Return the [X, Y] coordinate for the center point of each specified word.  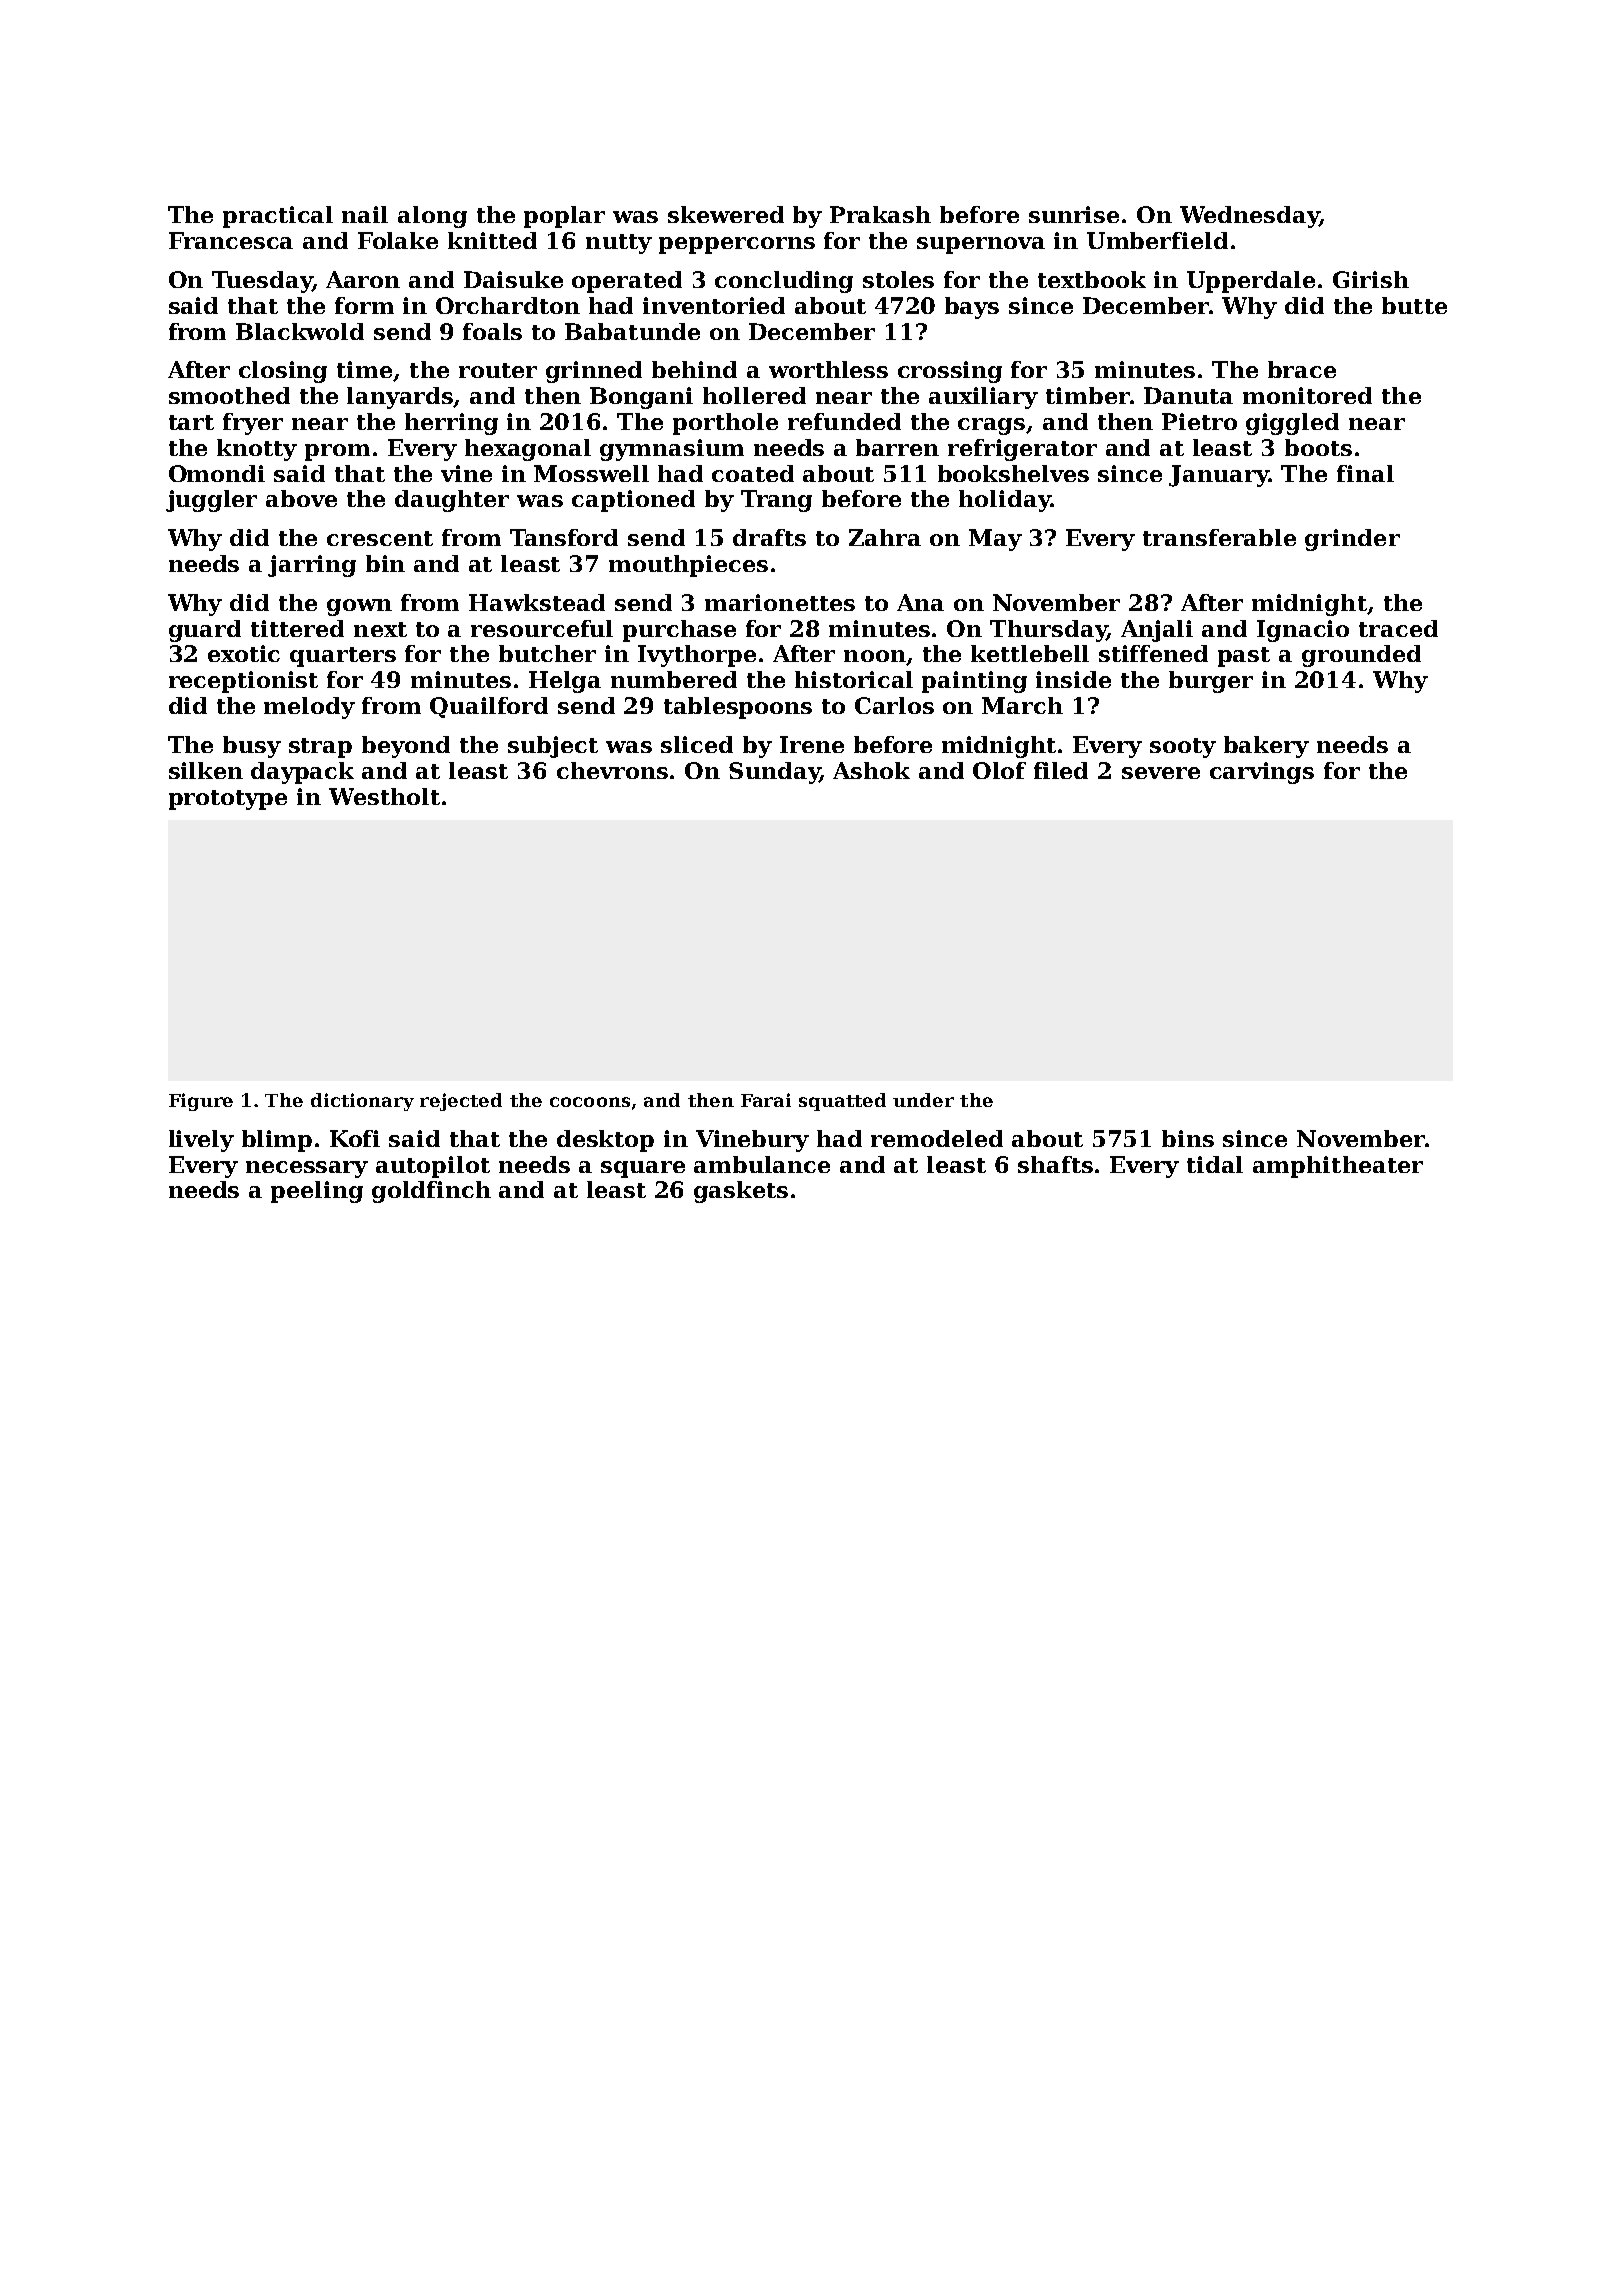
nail [365, 214]
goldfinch [431, 1192]
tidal [1215, 1164]
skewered [726, 214]
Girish [1371, 279]
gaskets [741, 1192]
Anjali [1157, 631]
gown [359, 607]
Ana [920, 602]
